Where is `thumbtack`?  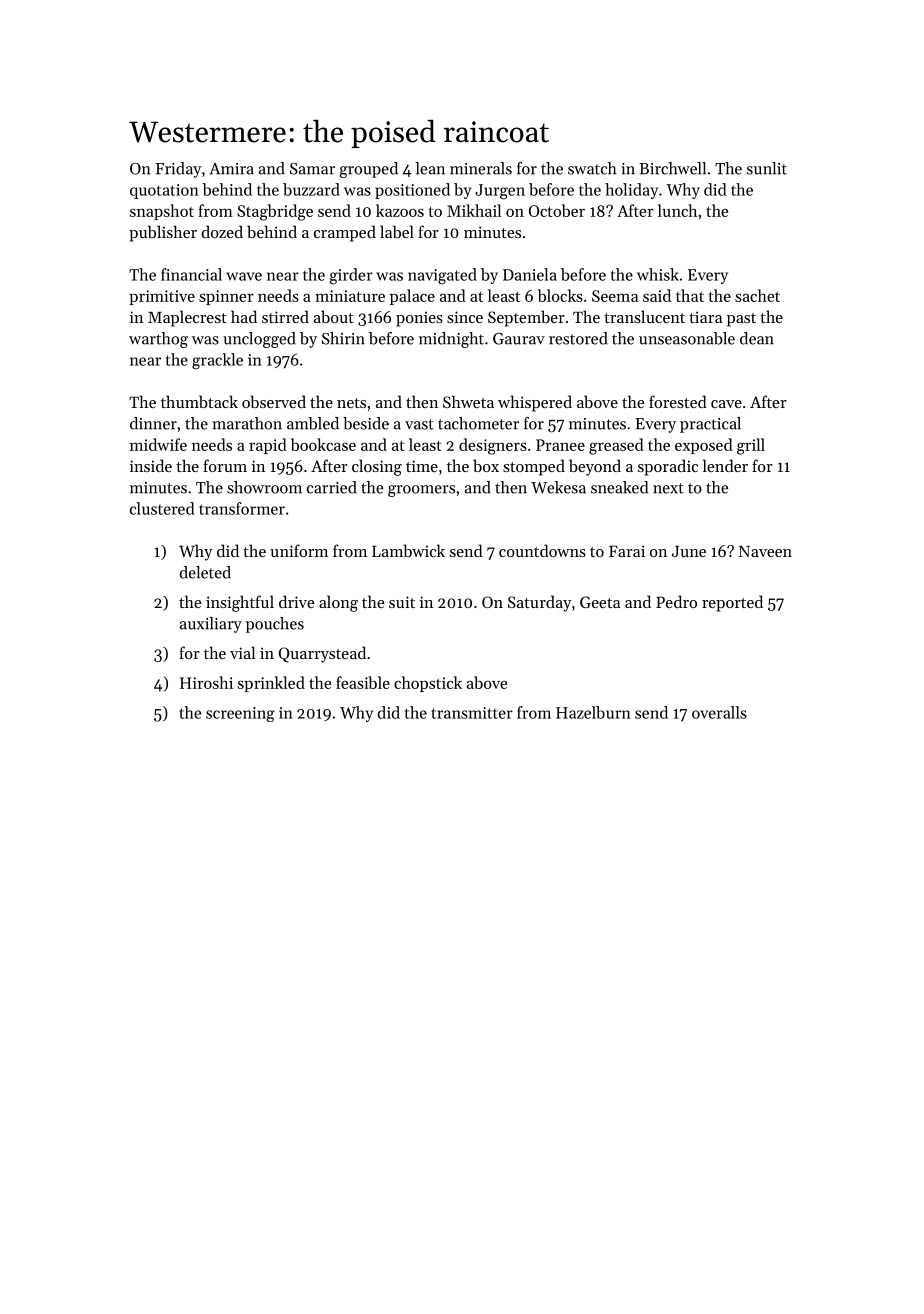
thumbtack is located at coordinates (199, 401).
